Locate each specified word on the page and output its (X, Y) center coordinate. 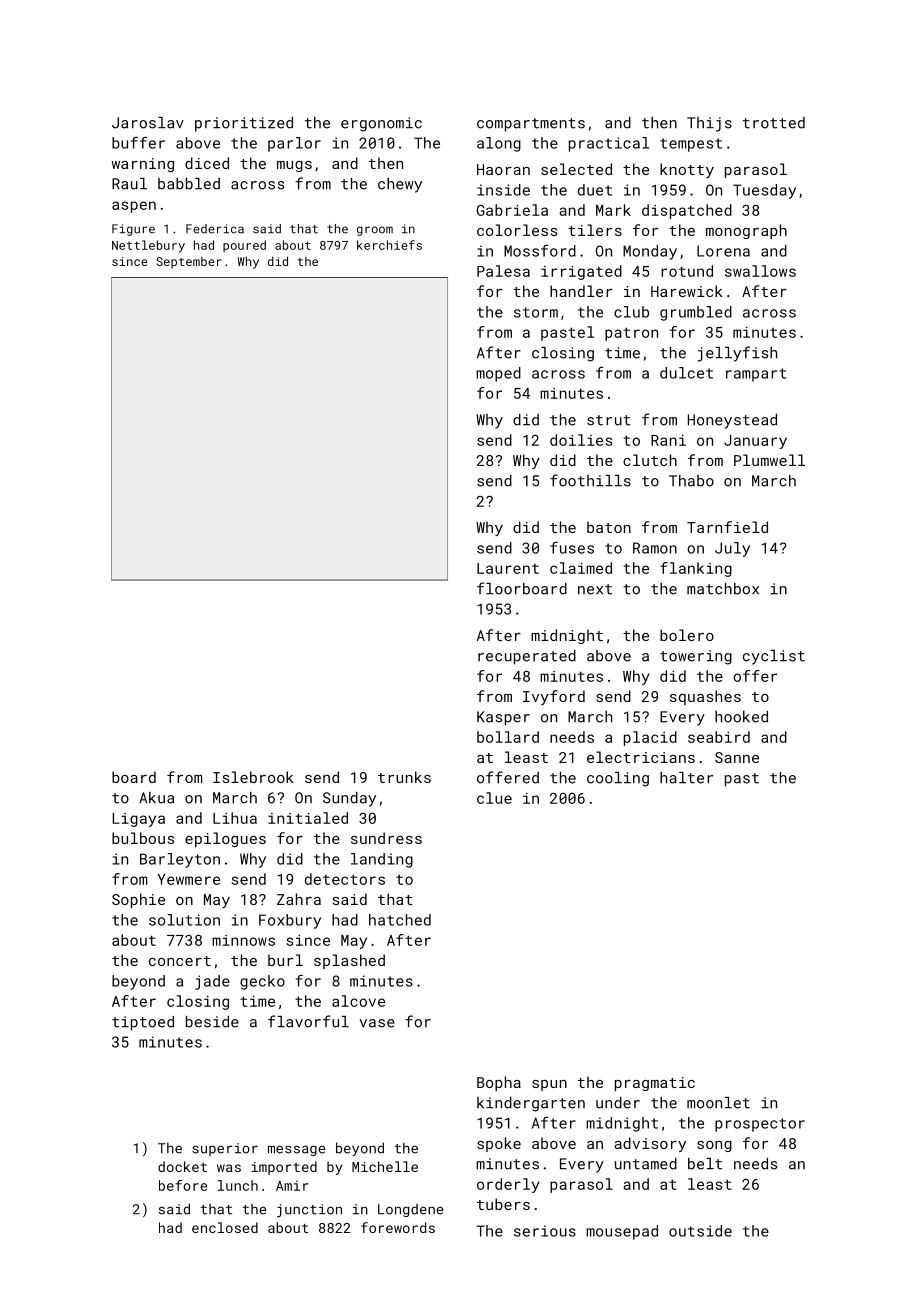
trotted (774, 123)
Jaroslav (148, 123)
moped (498, 374)
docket (182, 1166)
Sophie (138, 900)
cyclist (774, 657)
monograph (746, 231)
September (189, 263)
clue (494, 798)
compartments (531, 125)
